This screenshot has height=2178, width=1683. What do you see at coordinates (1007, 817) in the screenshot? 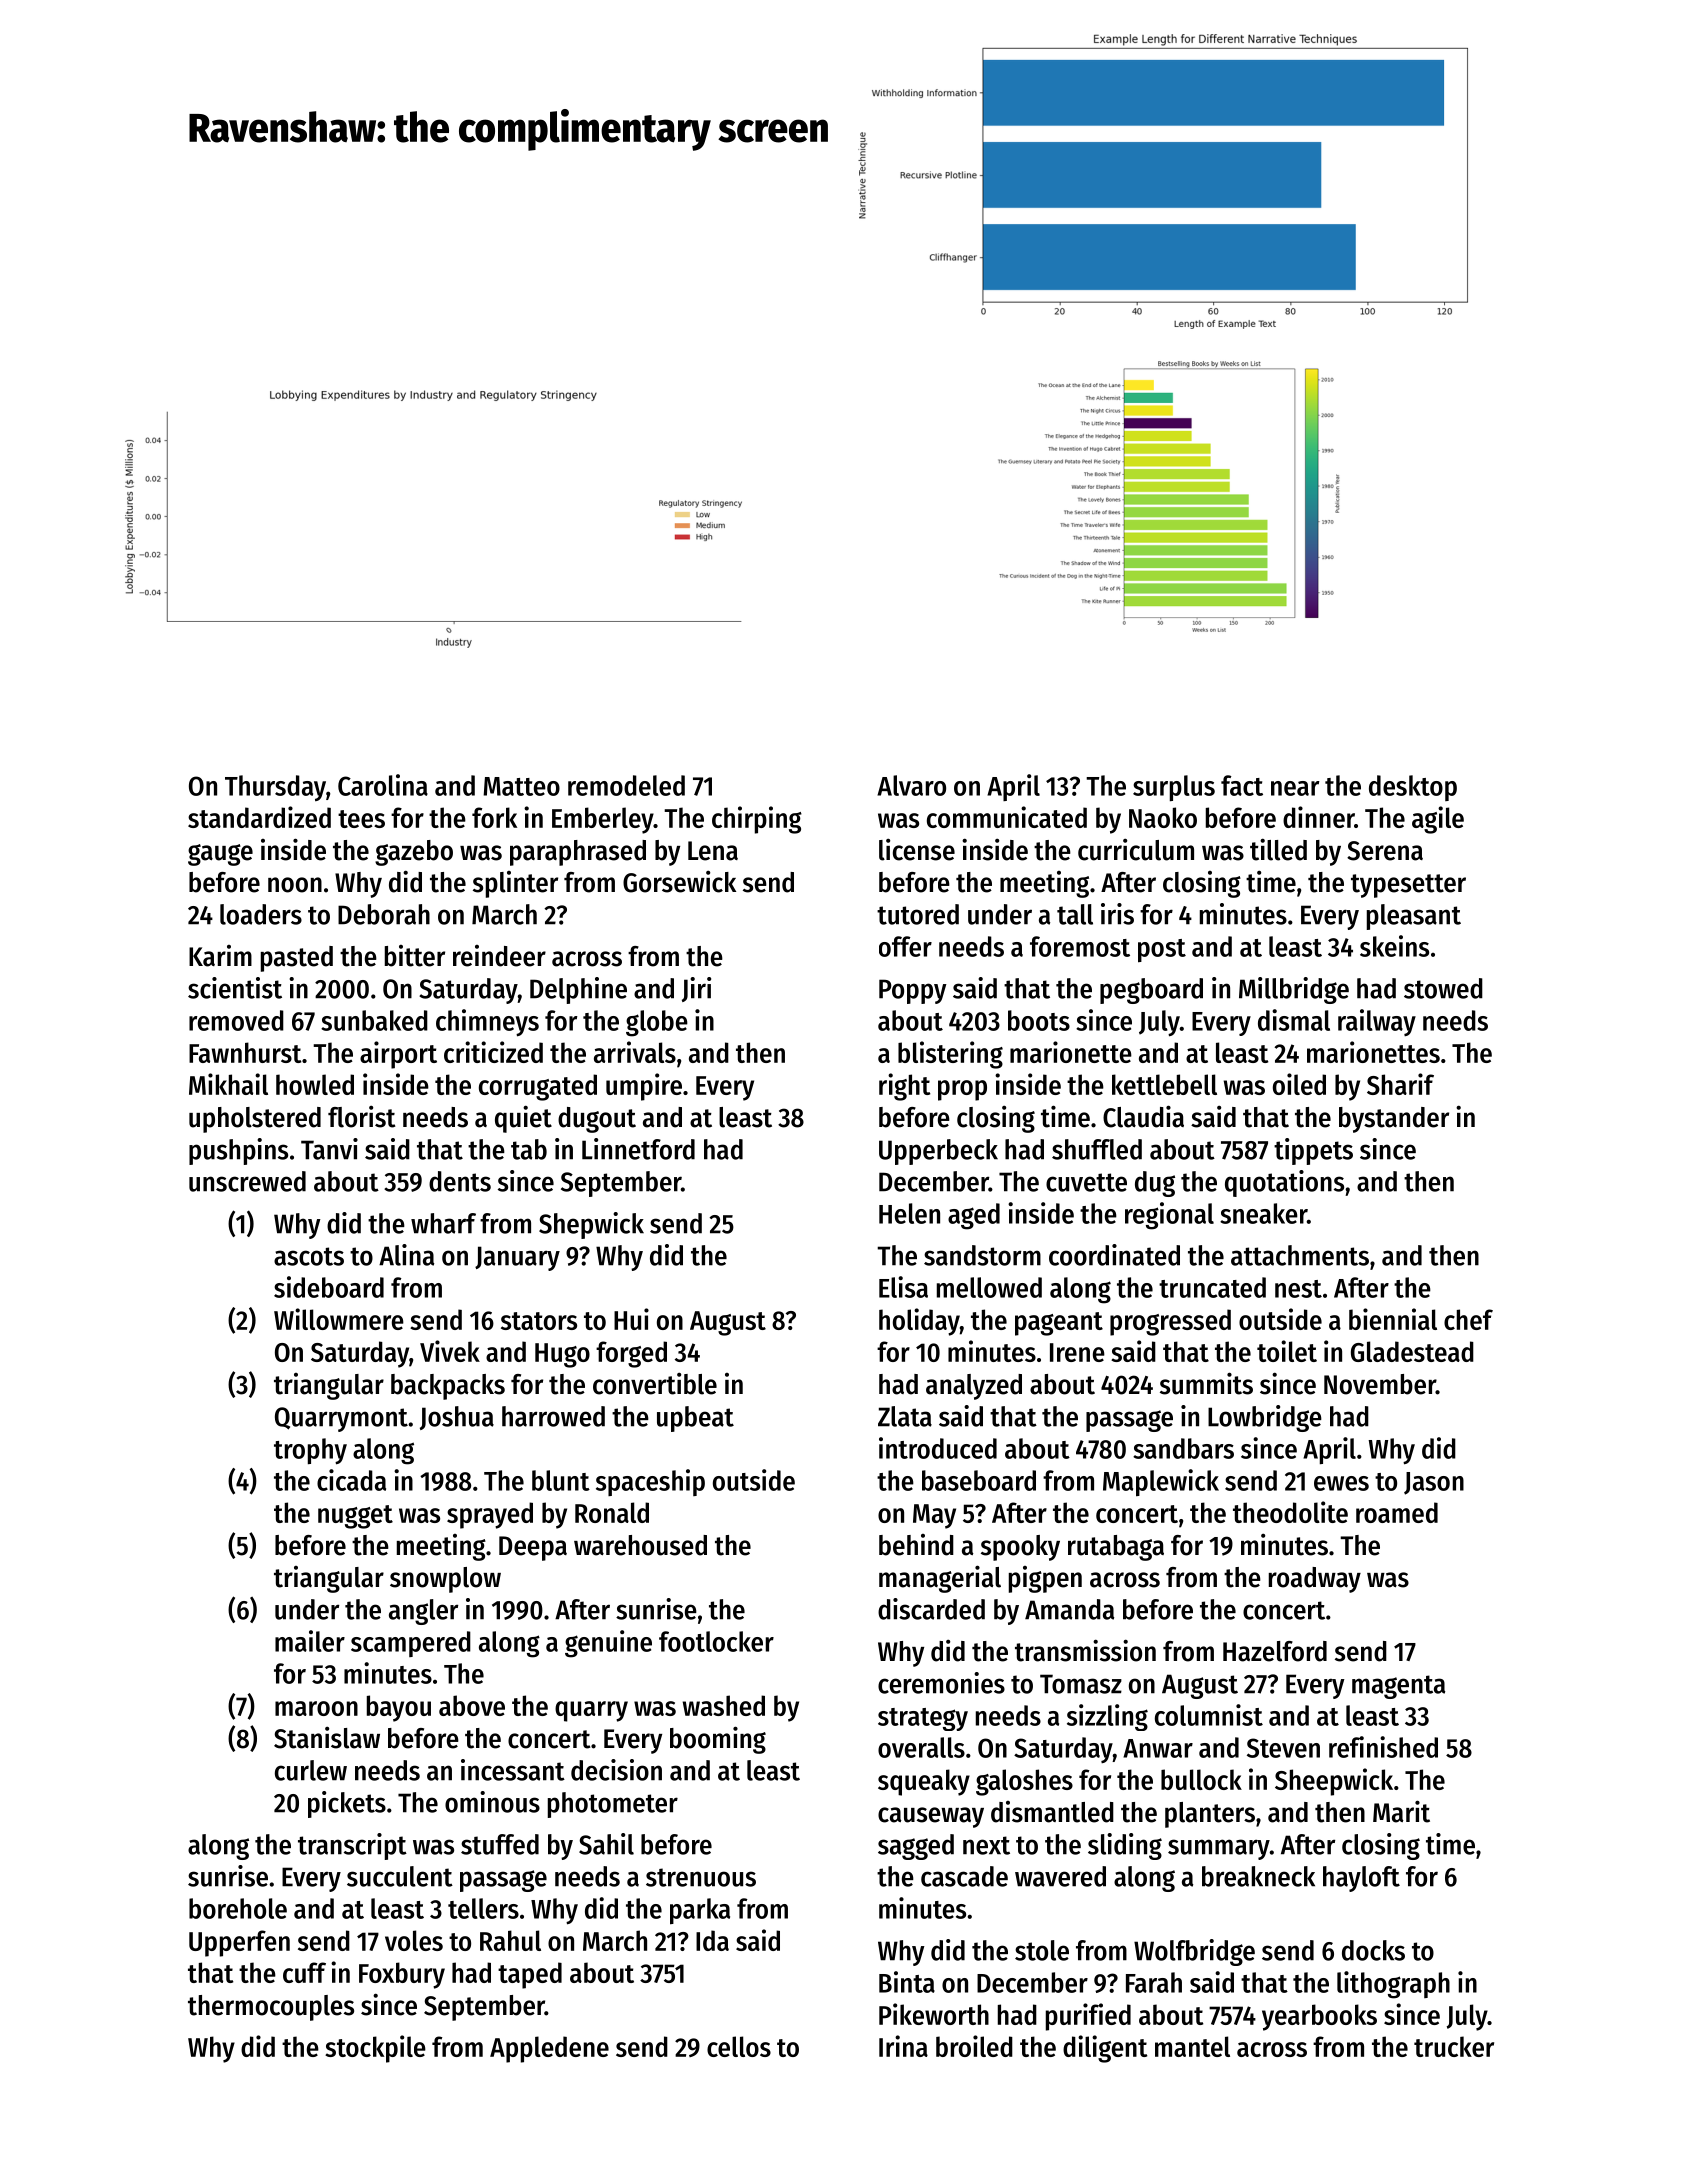
I see `communicated` at bounding box center [1007, 817].
